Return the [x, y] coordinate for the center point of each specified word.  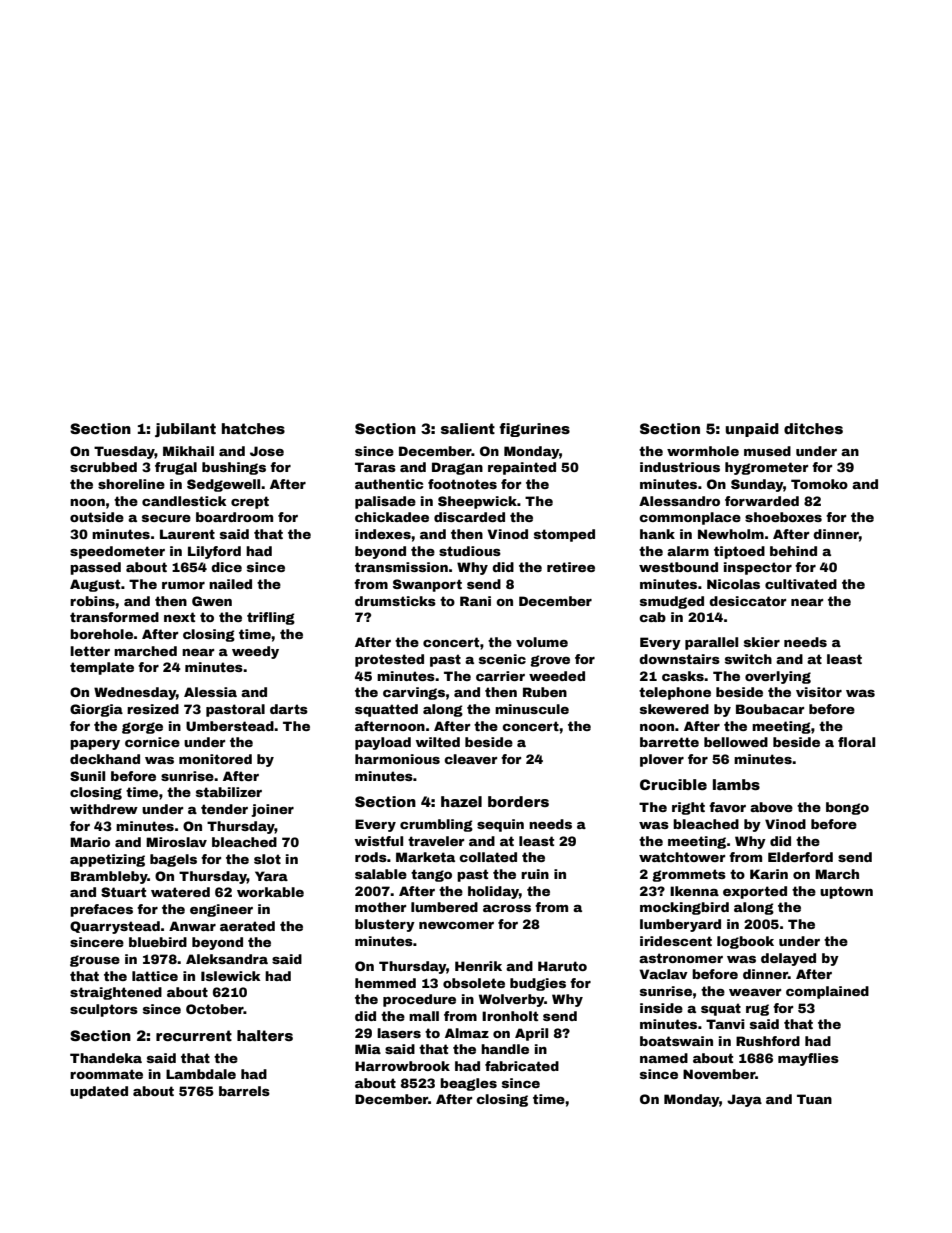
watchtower [682, 857]
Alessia [210, 692]
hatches [253, 428]
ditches [813, 428]
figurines [534, 430]
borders [518, 801]
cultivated [801, 584]
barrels [244, 1091]
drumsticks [395, 601]
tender [224, 809]
